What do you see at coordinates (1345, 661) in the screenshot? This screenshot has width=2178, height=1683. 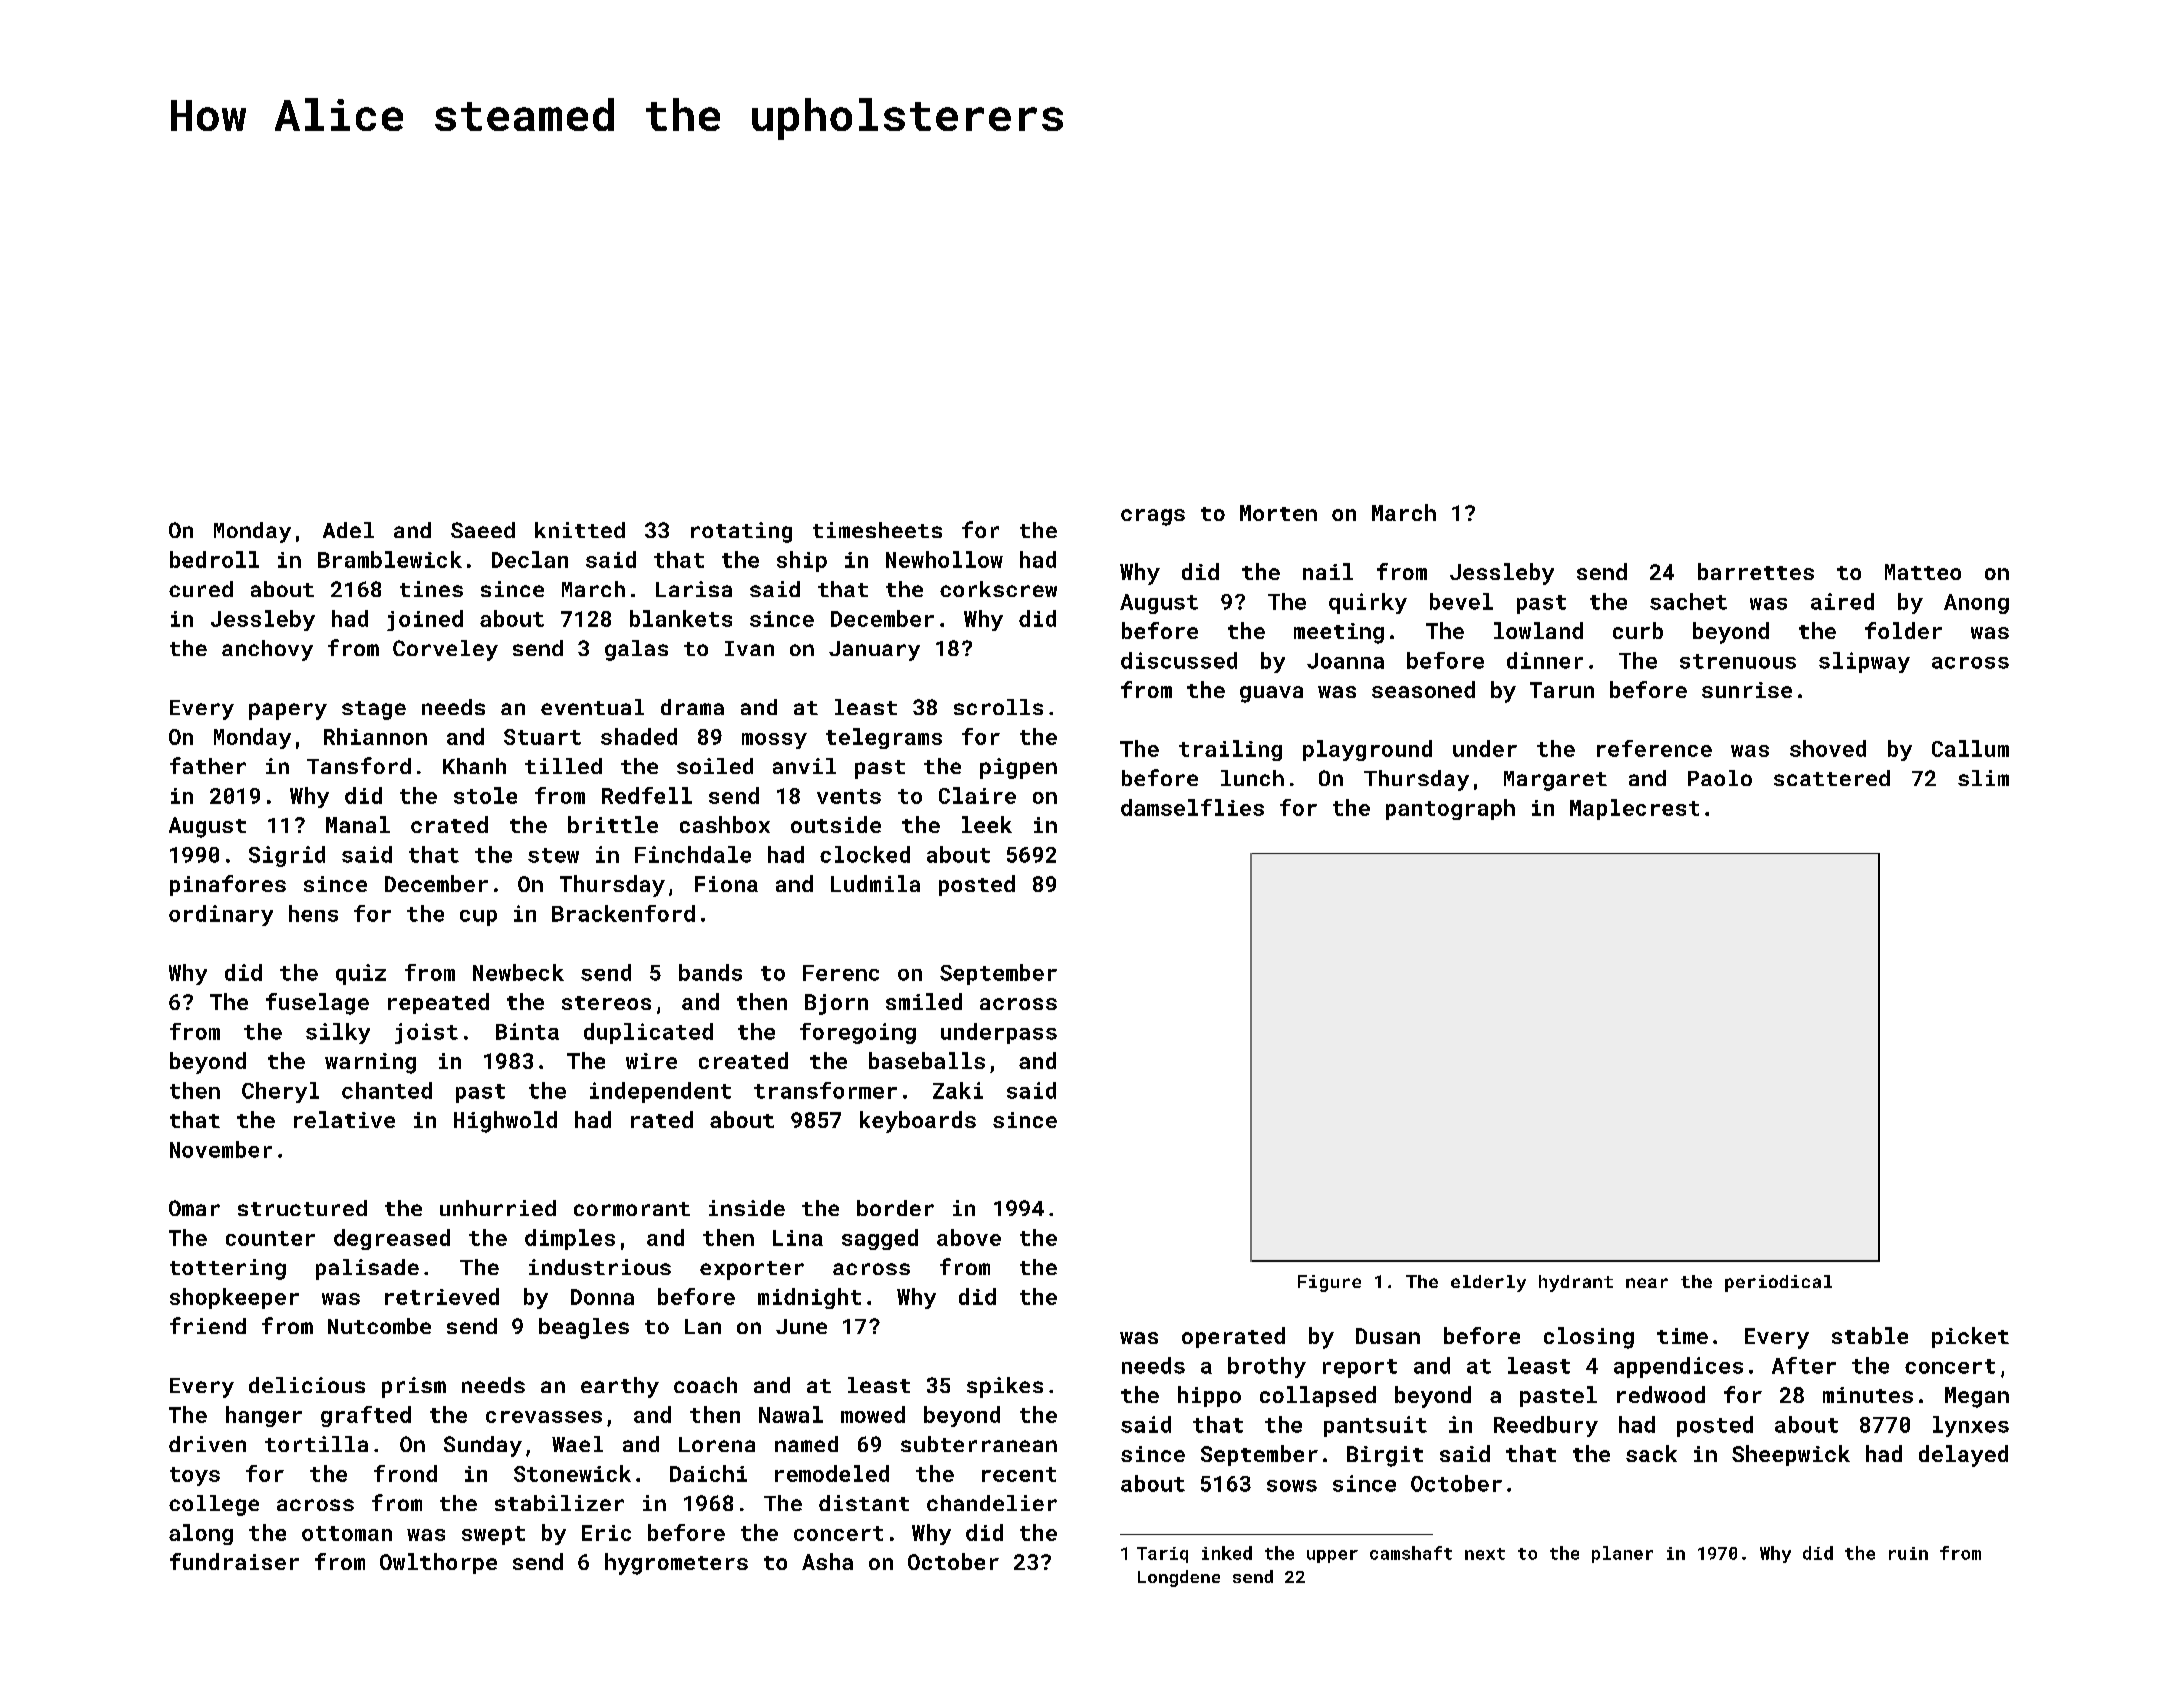 I see `Joanna` at bounding box center [1345, 661].
